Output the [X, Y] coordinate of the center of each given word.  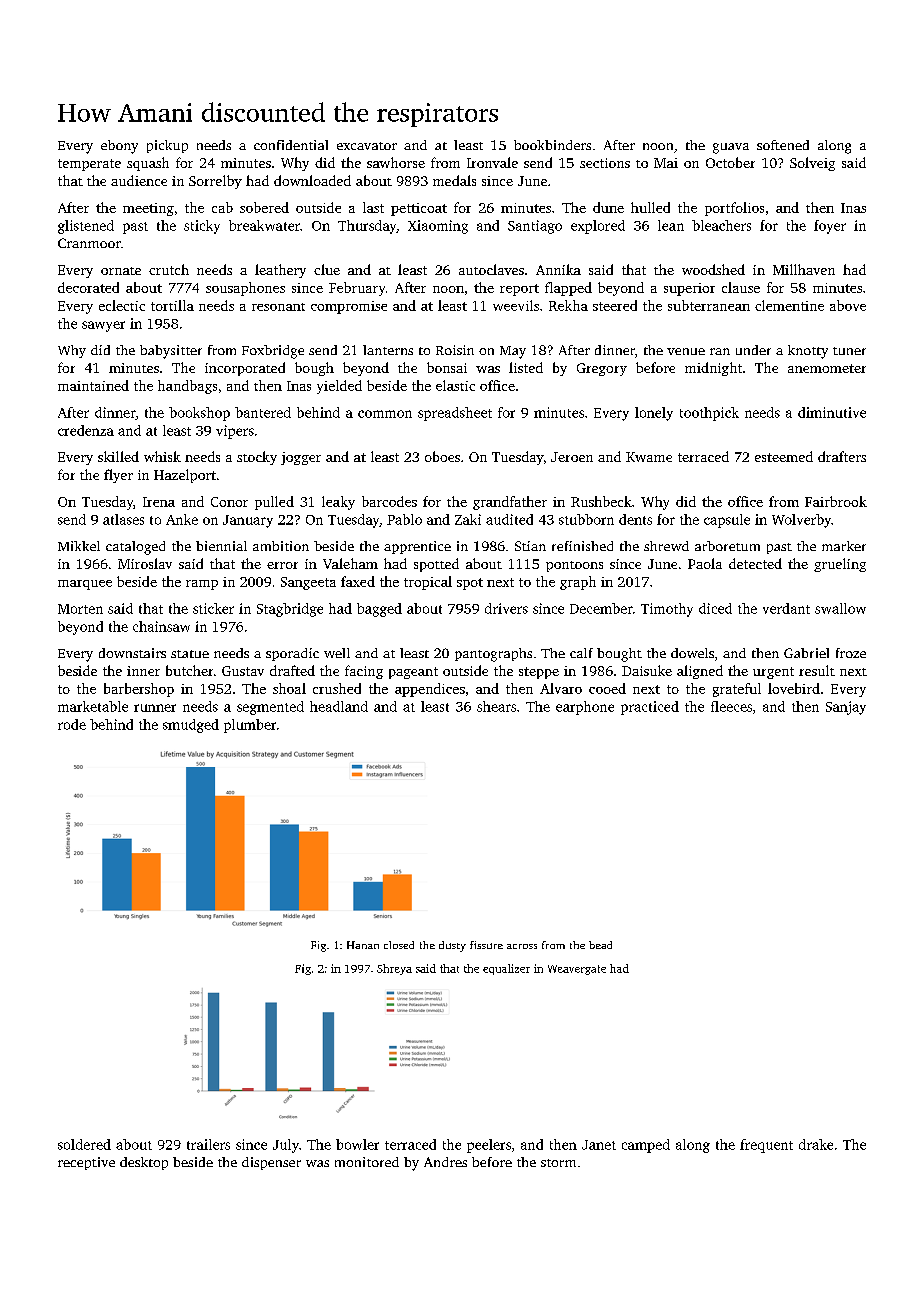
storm [558, 1163]
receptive [86, 1163]
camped [646, 1146]
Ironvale [492, 162]
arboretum [727, 546]
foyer [830, 227]
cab [222, 207]
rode [72, 724]
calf [581, 653]
